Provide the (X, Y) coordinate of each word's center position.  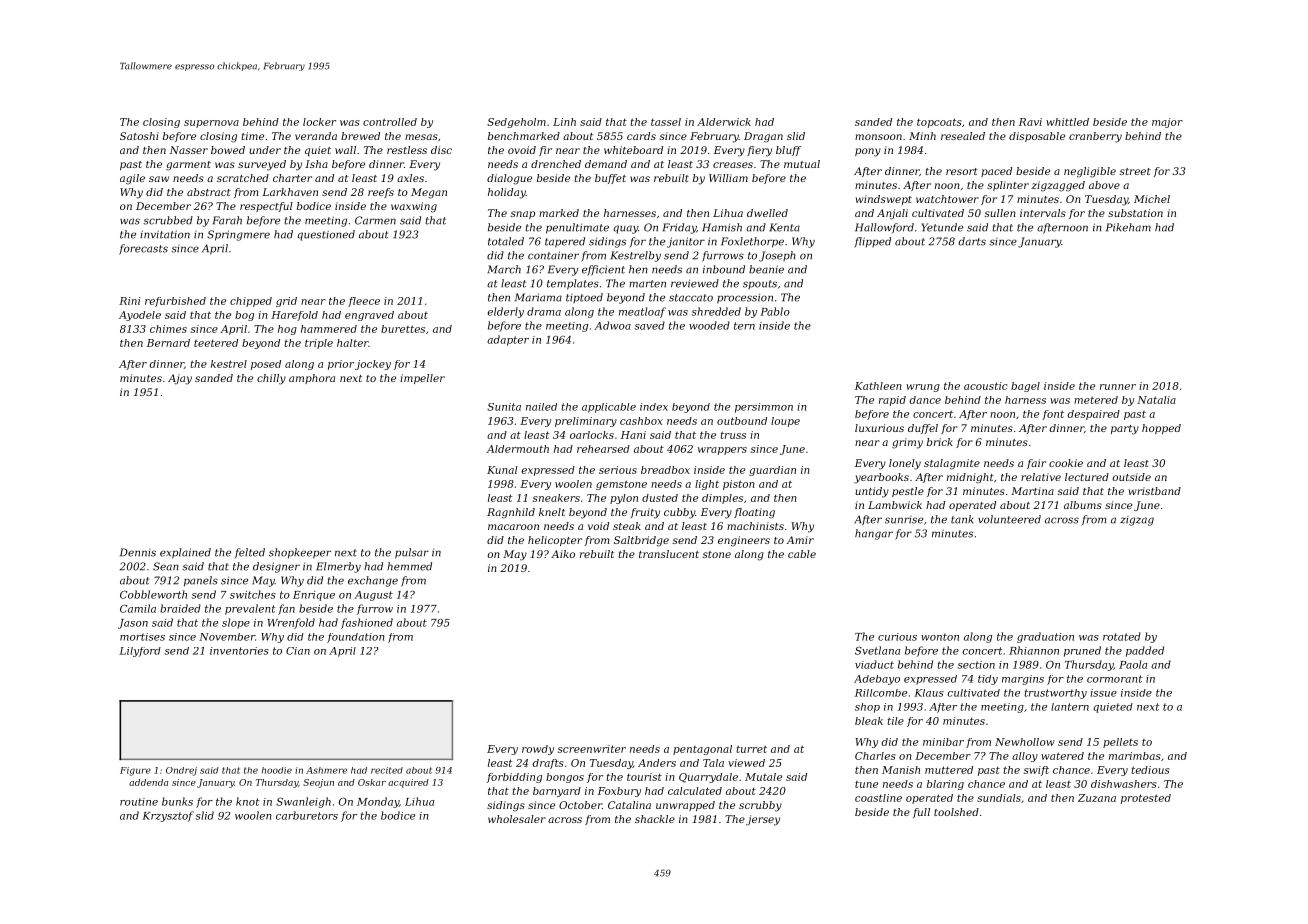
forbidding (514, 778)
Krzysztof (168, 816)
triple (319, 344)
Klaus (929, 693)
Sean (166, 566)
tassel (666, 122)
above (1104, 185)
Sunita (504, 407)
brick (940, 442)
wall (345, 150)
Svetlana (877, 650)
